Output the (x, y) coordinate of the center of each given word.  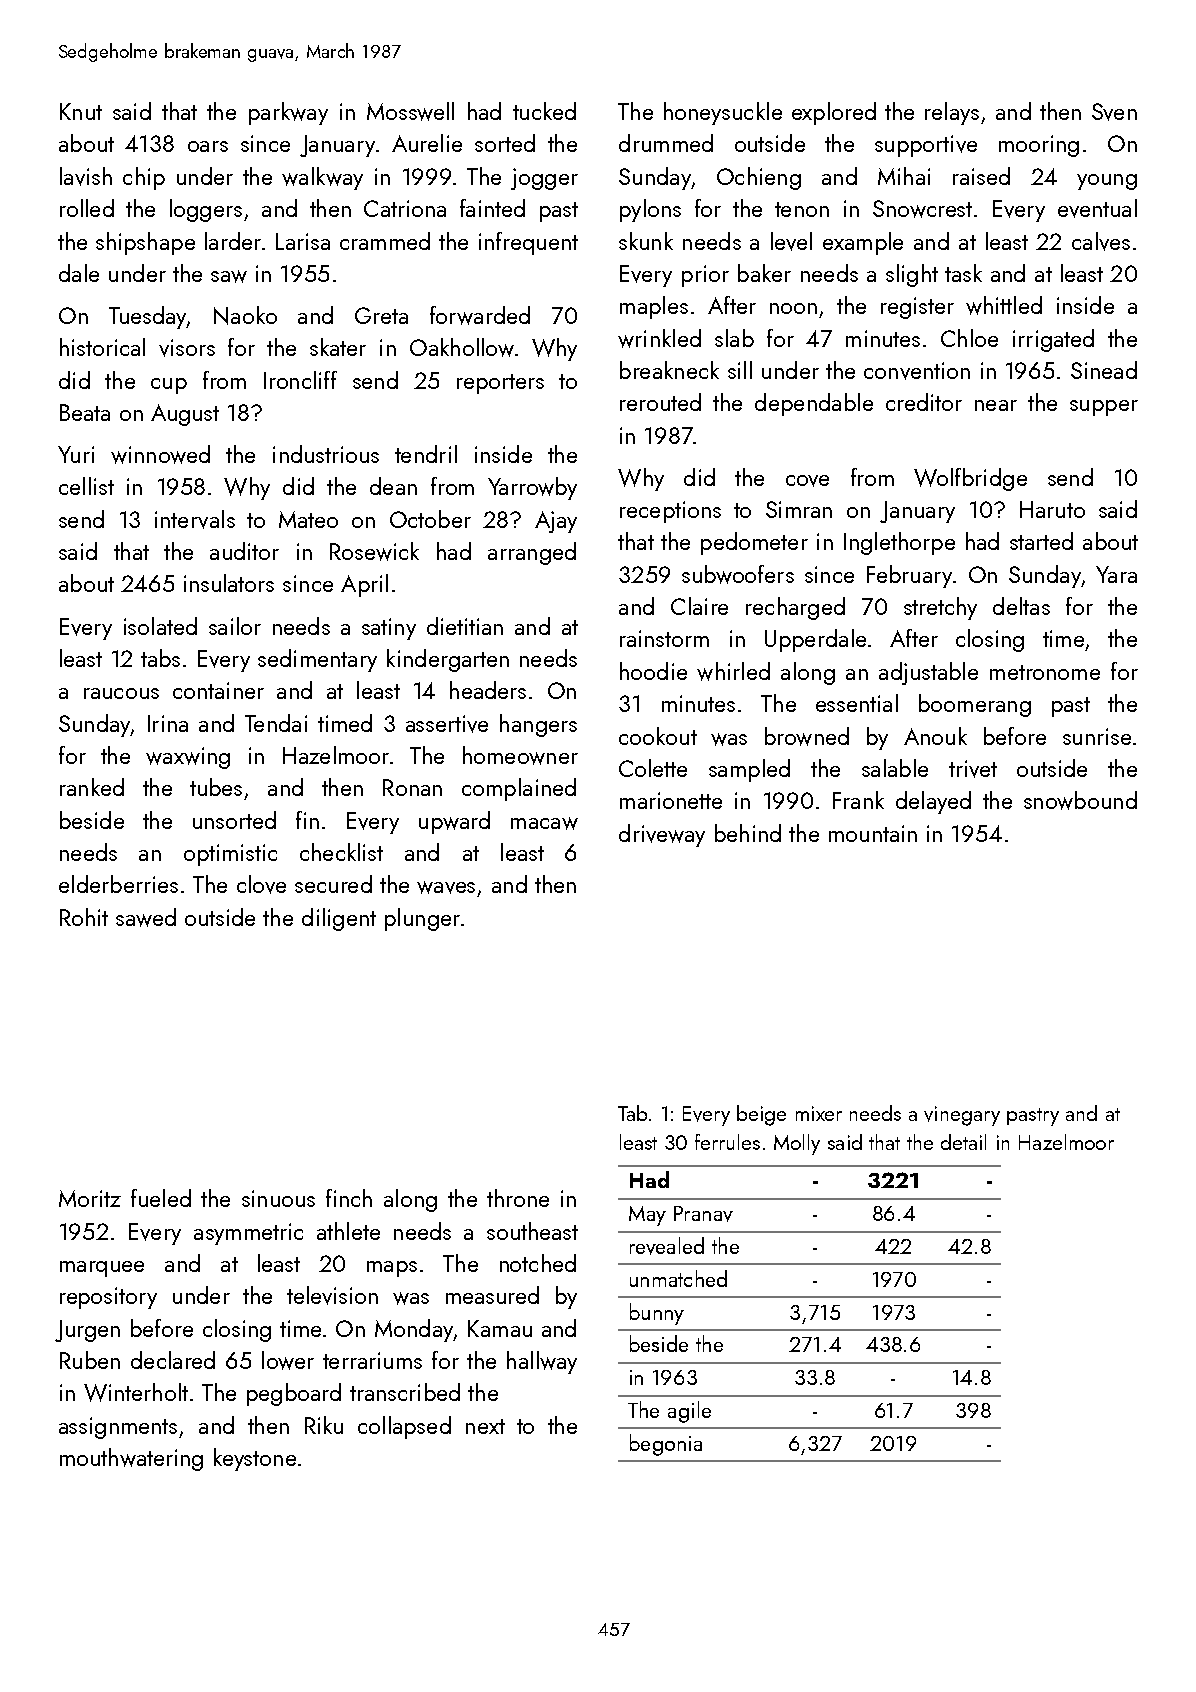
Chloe (969, 338)
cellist (86, 486)
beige (761, 1115)
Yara (1116, 574)
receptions (670, 512)
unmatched (678, 1278)
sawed (146, 917)
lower (288, 1360)
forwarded (480, 315)
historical (102, 347)
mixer (819, 1113)
